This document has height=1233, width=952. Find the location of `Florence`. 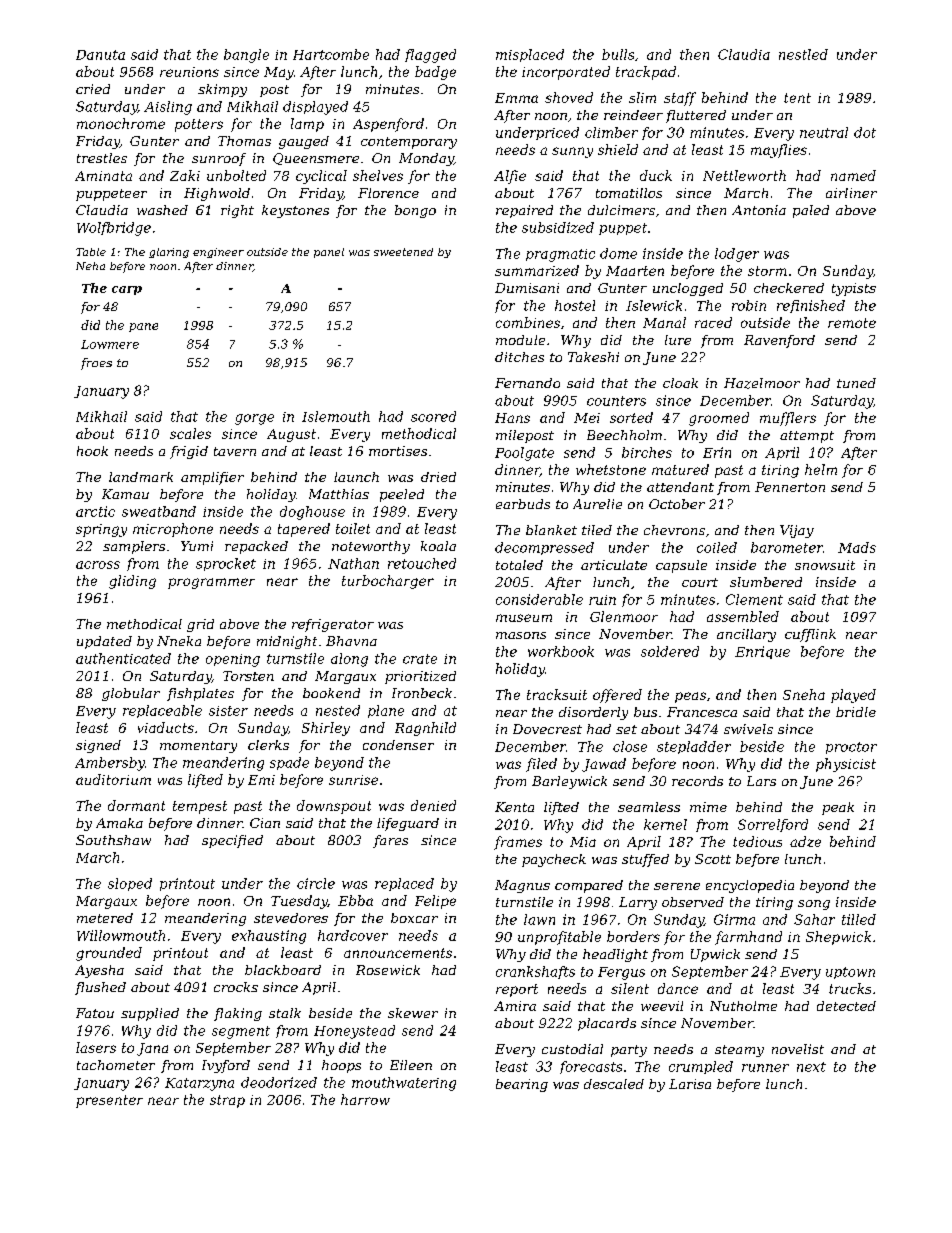

Florence is located at coordinates (388, 193).
